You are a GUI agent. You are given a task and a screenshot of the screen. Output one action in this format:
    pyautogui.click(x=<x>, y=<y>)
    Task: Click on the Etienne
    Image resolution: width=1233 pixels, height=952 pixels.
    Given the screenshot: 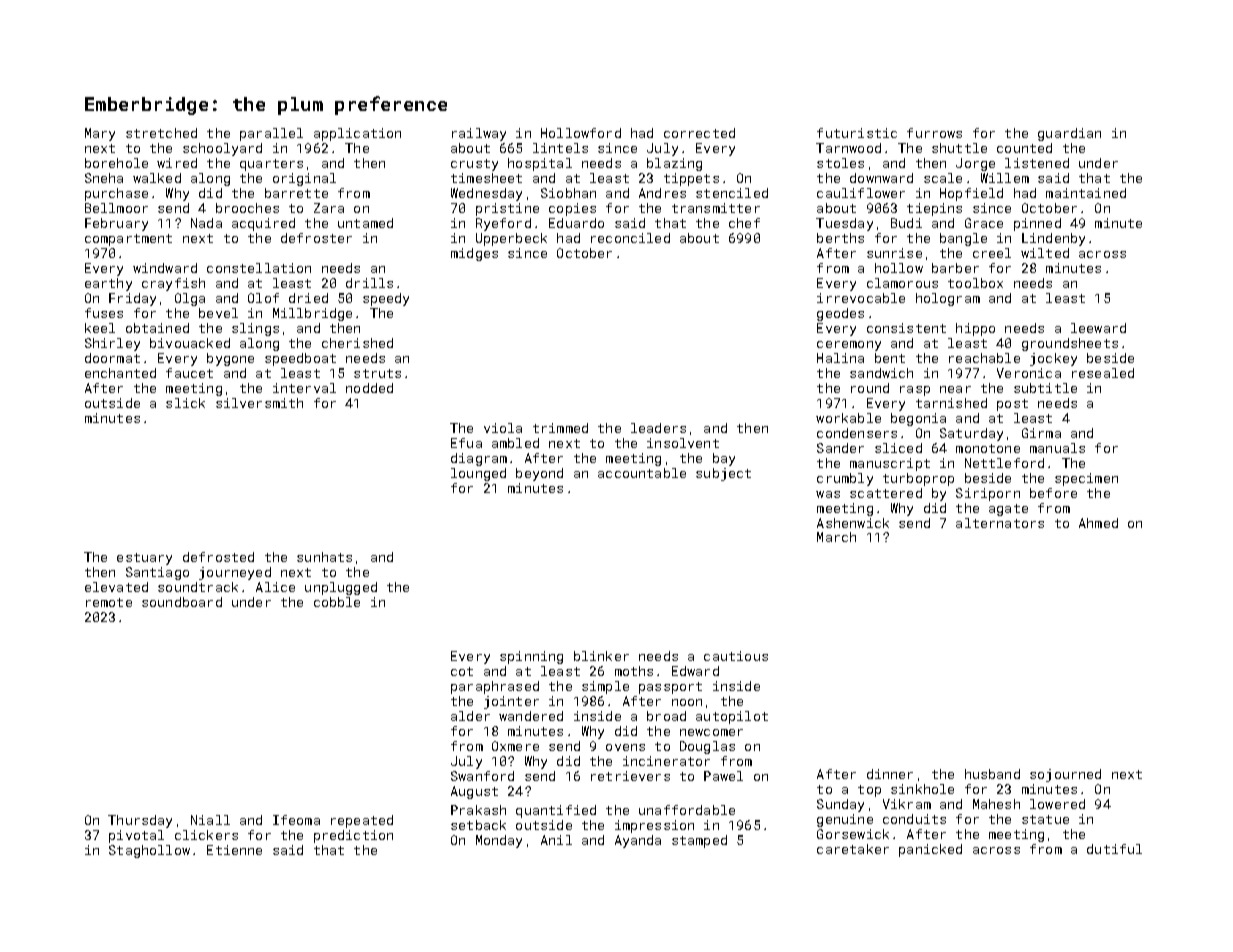 What is the action you would take?
    pyautogui.click(x=234, y=850)
